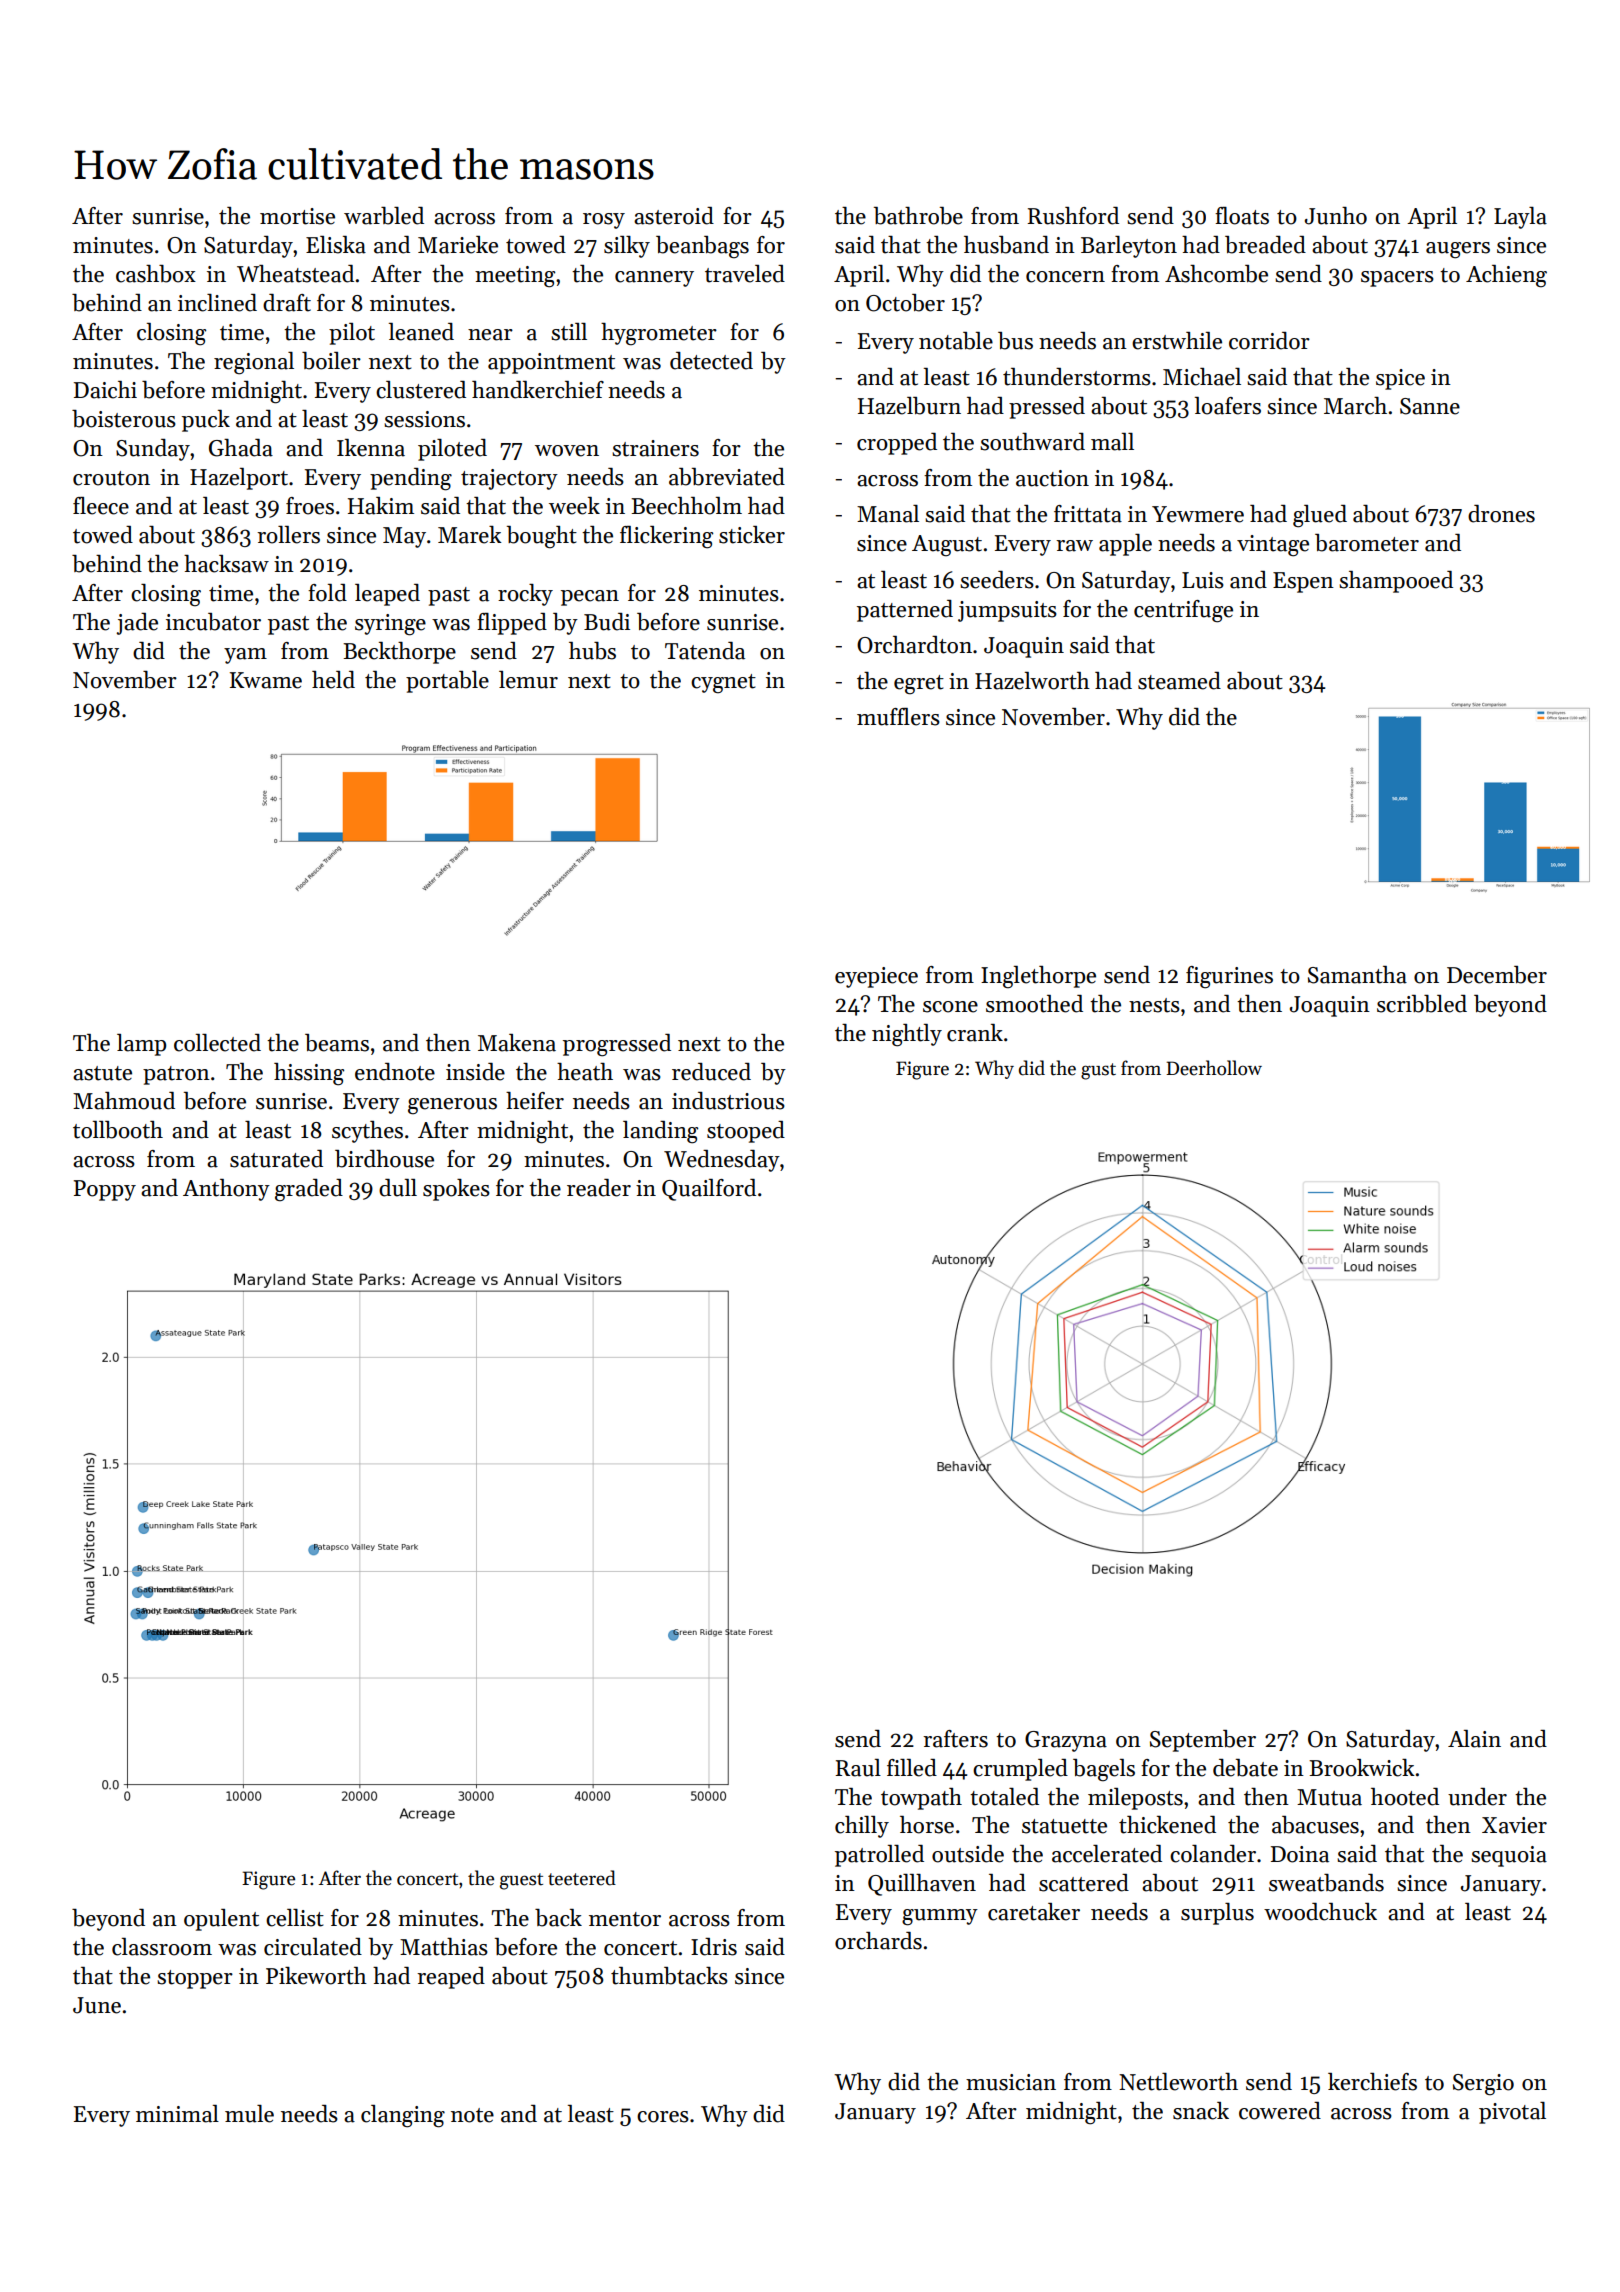 The height and width of the screenshot is (2292, 1620). What do you see at coordinates (517, 1043) in the screenshot?
I see `Makena` at bounding box center [517, 1043].
